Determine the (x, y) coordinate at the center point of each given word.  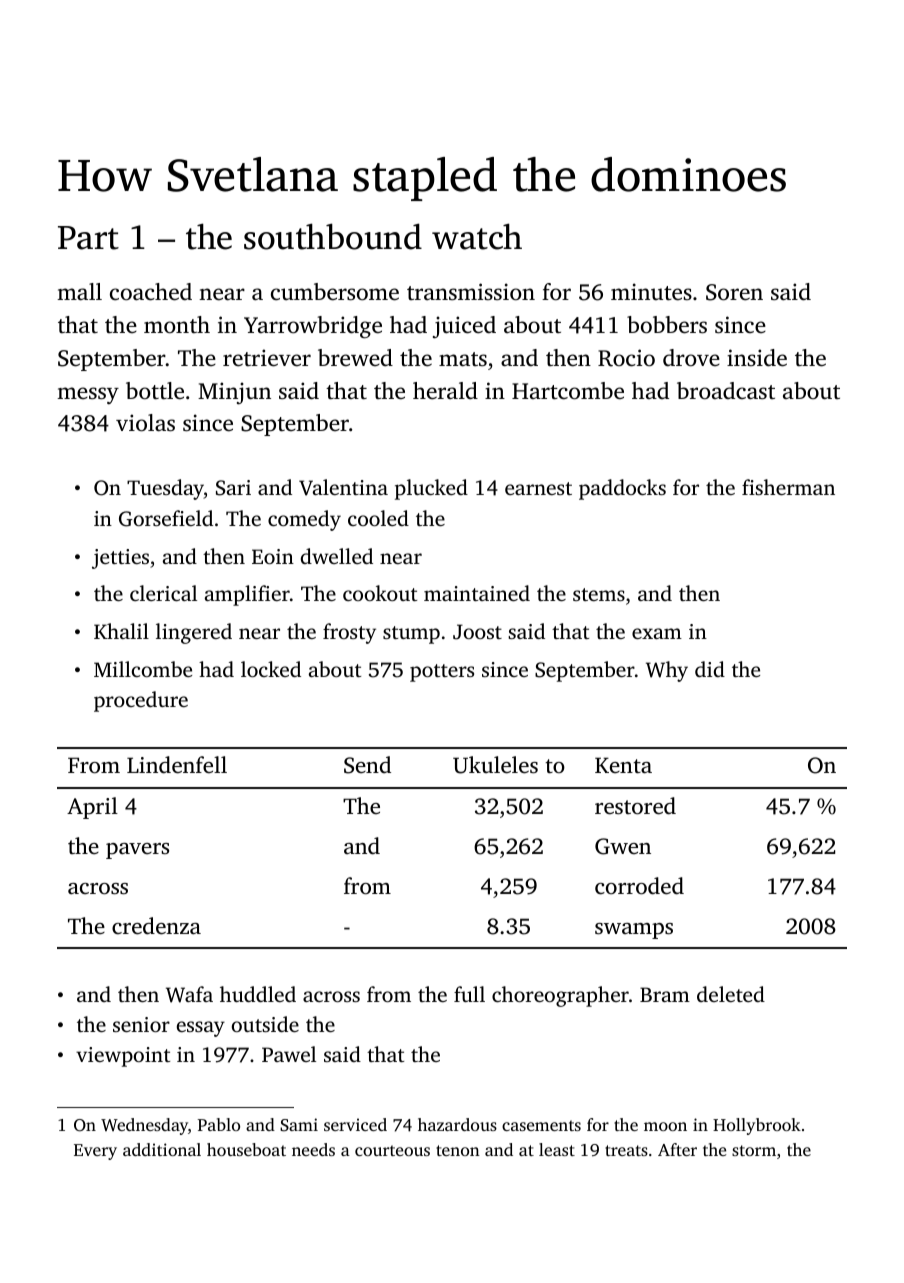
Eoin (273, 556)
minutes (651, 292)
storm (754, 1150)
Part (88, 238)
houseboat (246, 1149)
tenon (458, 1150)
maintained (477, 593)
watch (477, 236)
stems (599, 594)
